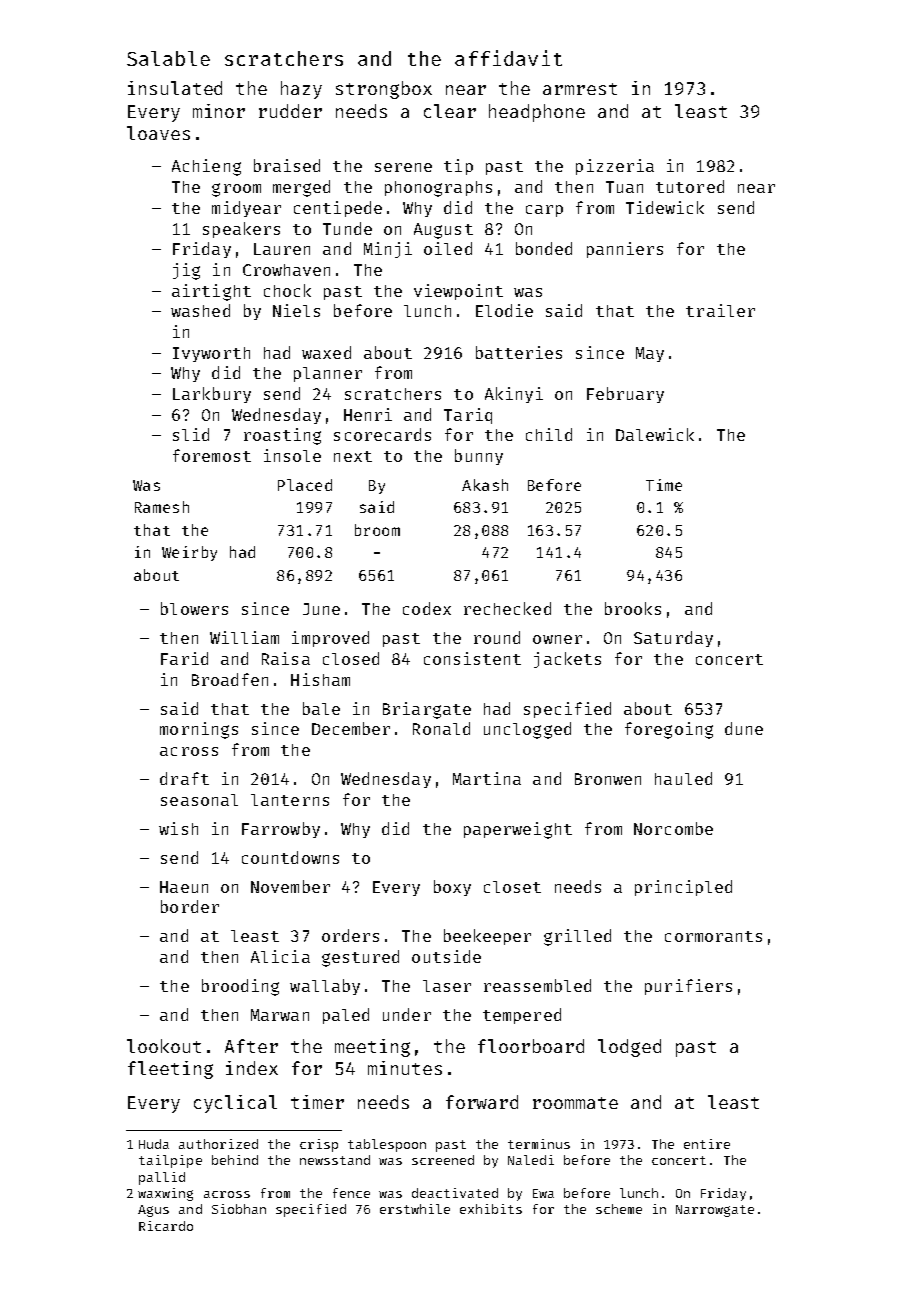 This image has width=908, height=1316. Describe the element at coordinates (235, 1104) in the image. I see `cyclical` at that location.
